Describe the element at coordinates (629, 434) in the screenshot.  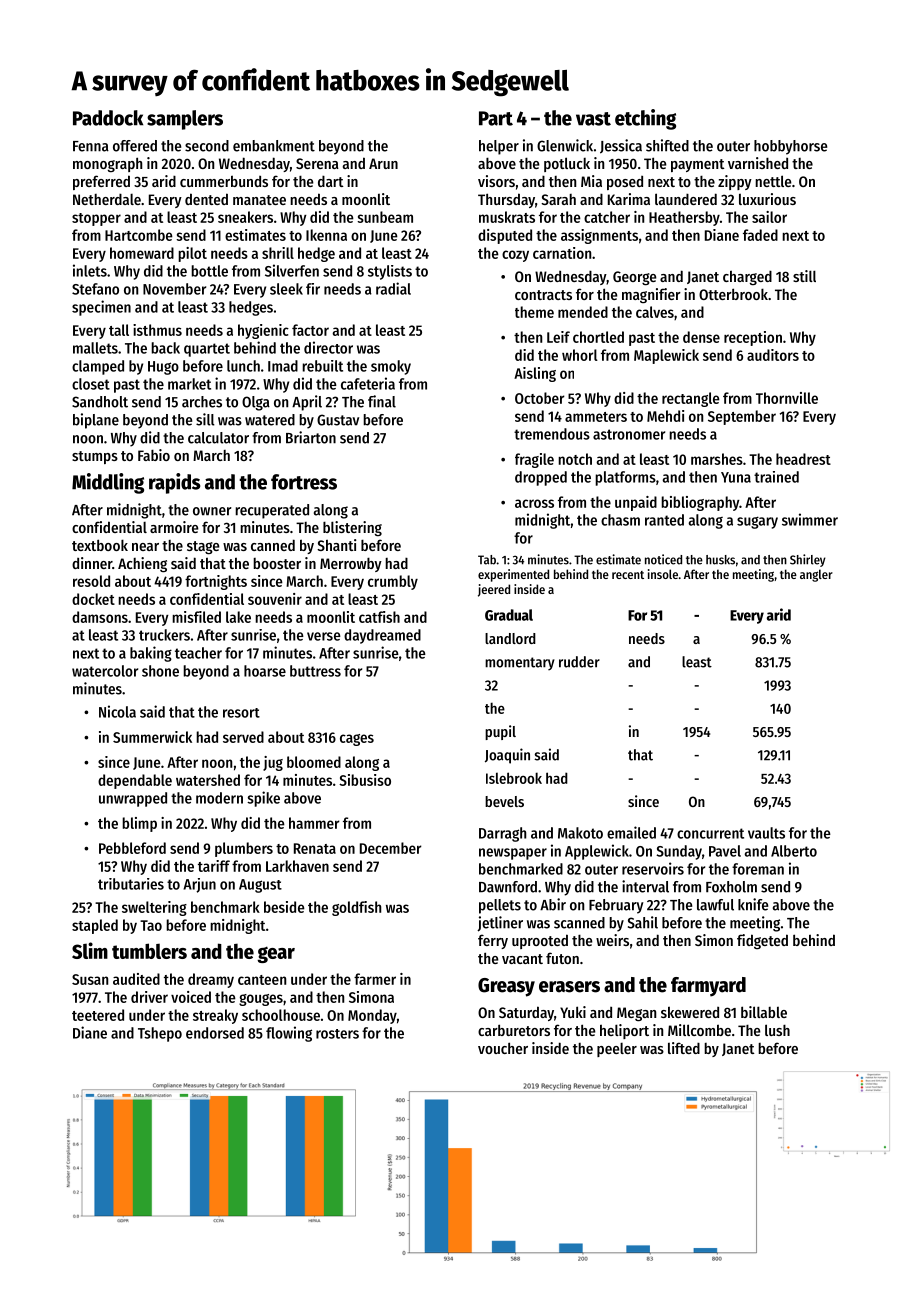
I see `astronomer` at that location.
